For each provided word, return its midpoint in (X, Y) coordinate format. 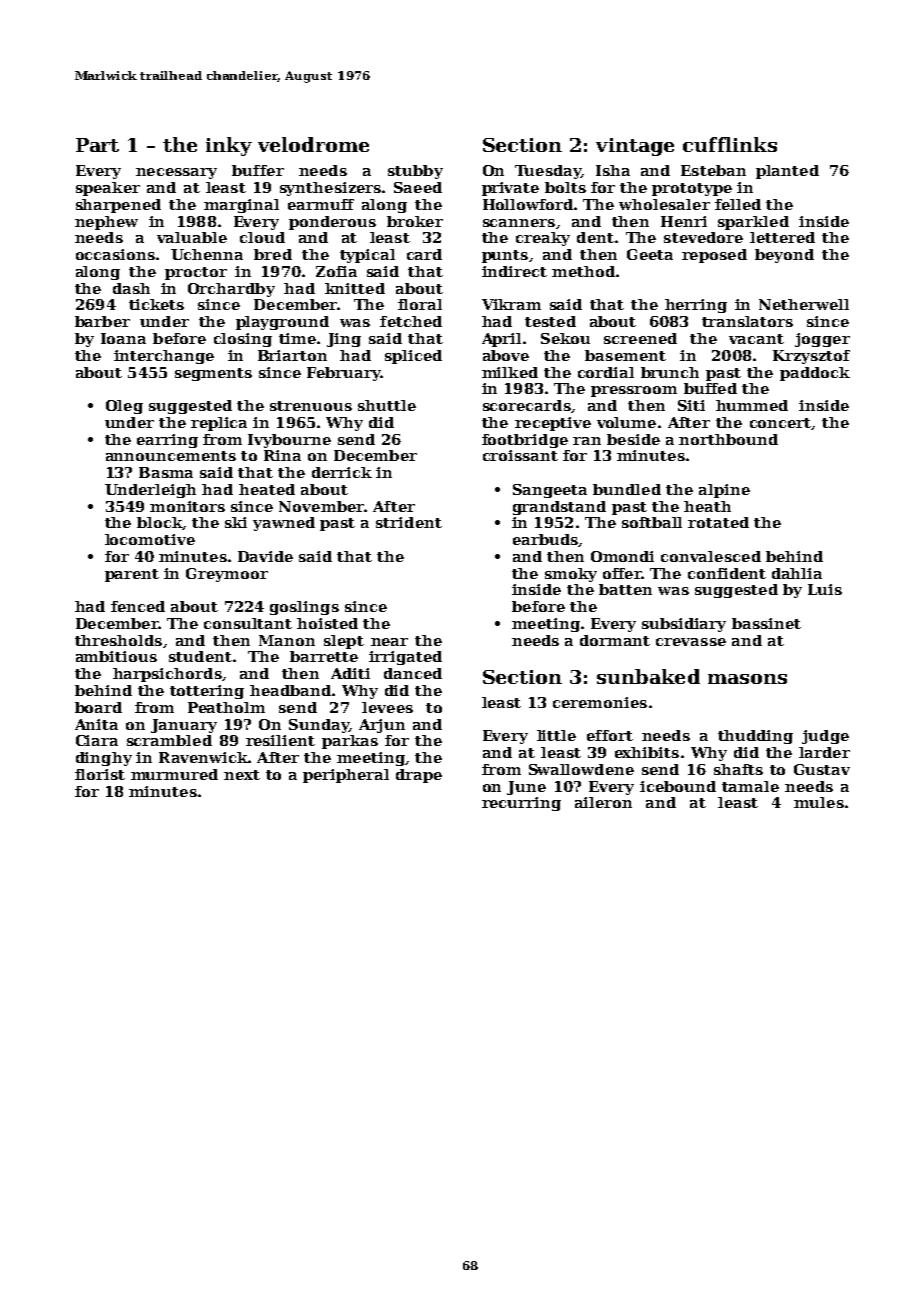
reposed (714, 256)
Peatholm (226, 707)
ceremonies (600, 702)
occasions (115, 254)
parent (132, 575)
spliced (413, 357)
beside (633, 439)
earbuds (545, 539)
